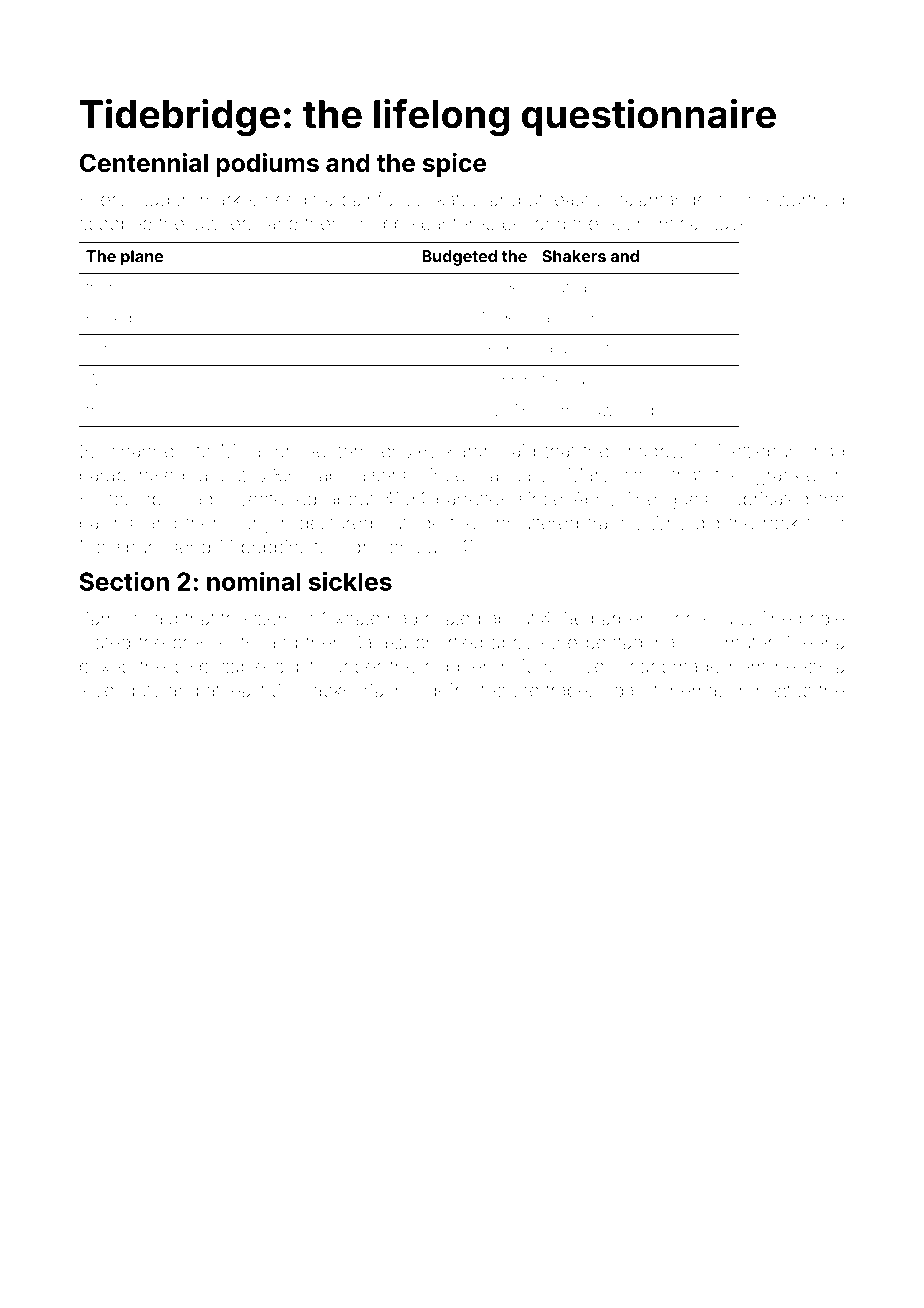 The height and width of the image is (1308, 924). Describe the element at coordinates (350, 581) in the image. I see `sickles` at that location.
